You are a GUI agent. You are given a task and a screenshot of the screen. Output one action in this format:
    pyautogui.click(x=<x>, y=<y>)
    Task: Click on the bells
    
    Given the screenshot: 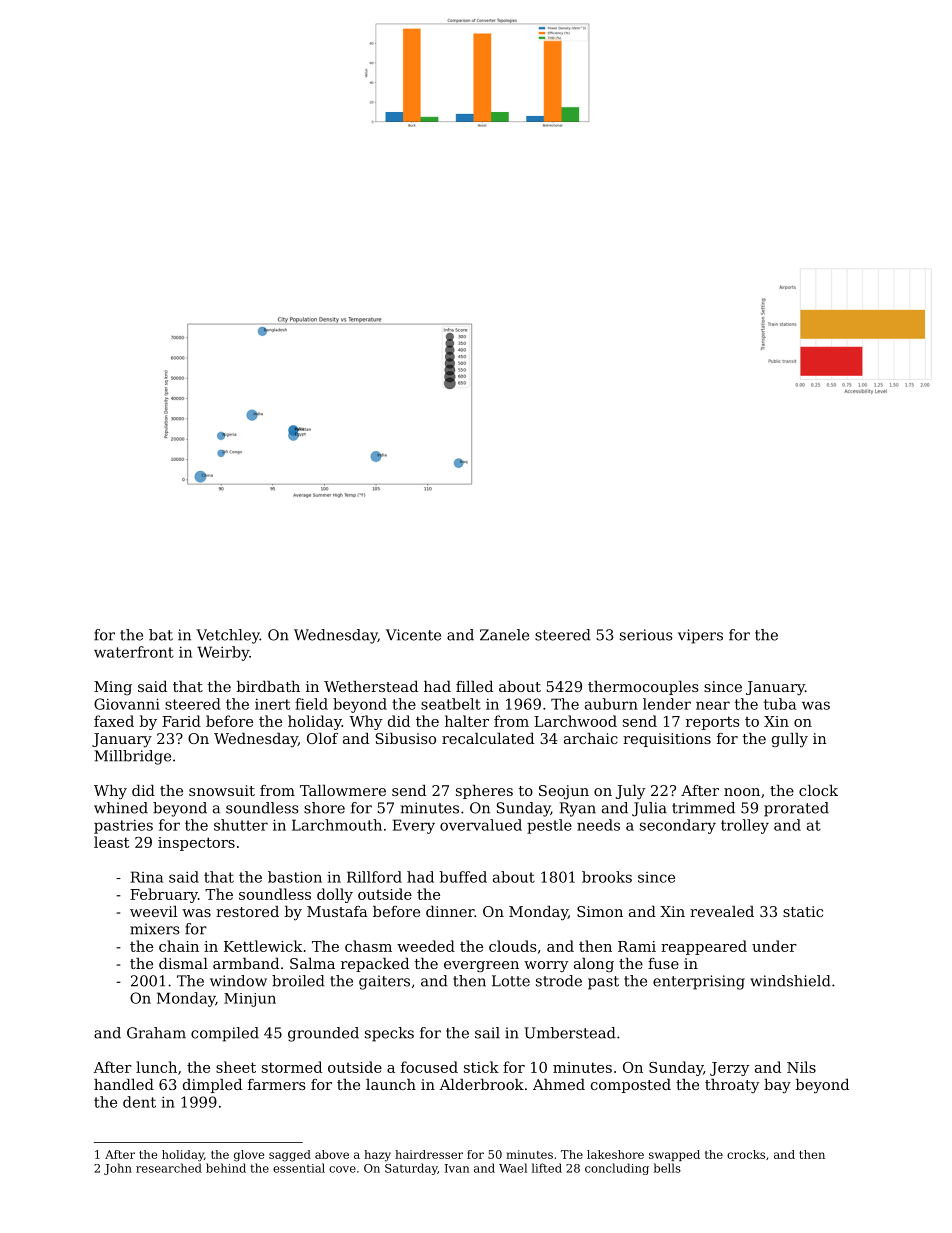 What is the action you would take?
    pyautogui.click(x=667, y=1168)
